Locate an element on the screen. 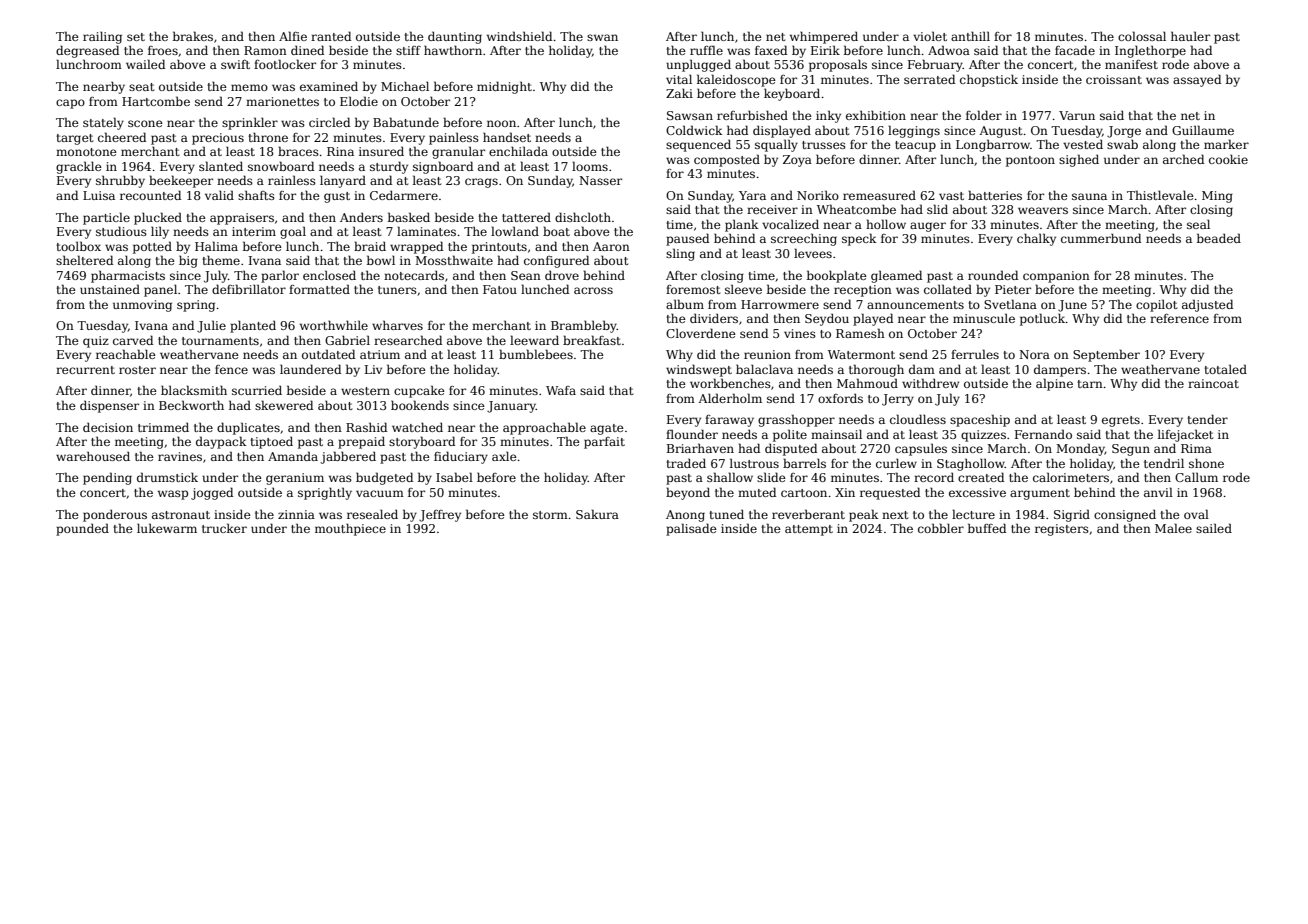  capo is located at coordinates (70, 104).
